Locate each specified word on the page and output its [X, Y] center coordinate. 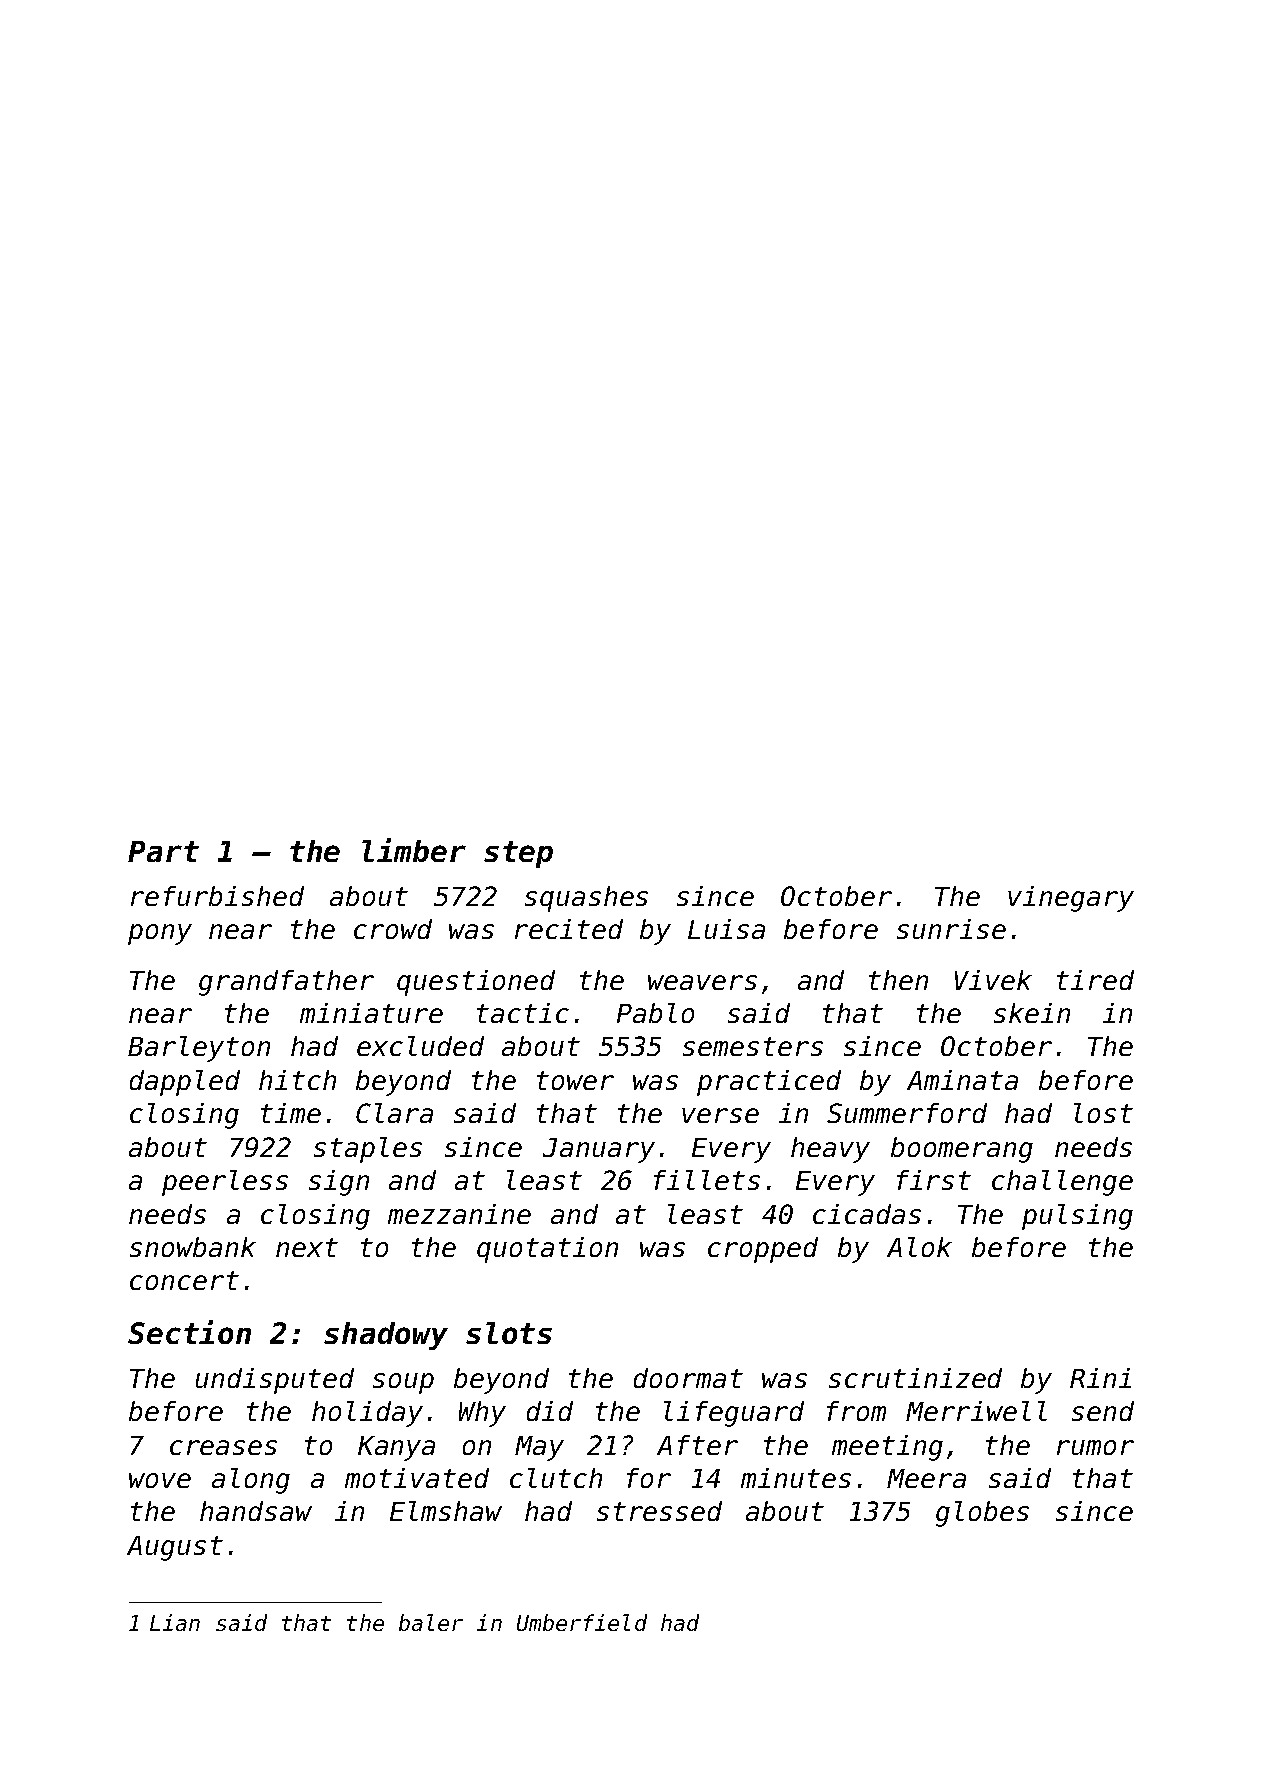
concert [184, 1280]
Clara [394, 1113]
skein [1032, 1013]
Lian [175, 1622]
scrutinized [915, 1378]
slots [509, 1333]
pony [160, 934]
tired [1095, 980]
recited [569, 929]
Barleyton [199, 1049]
